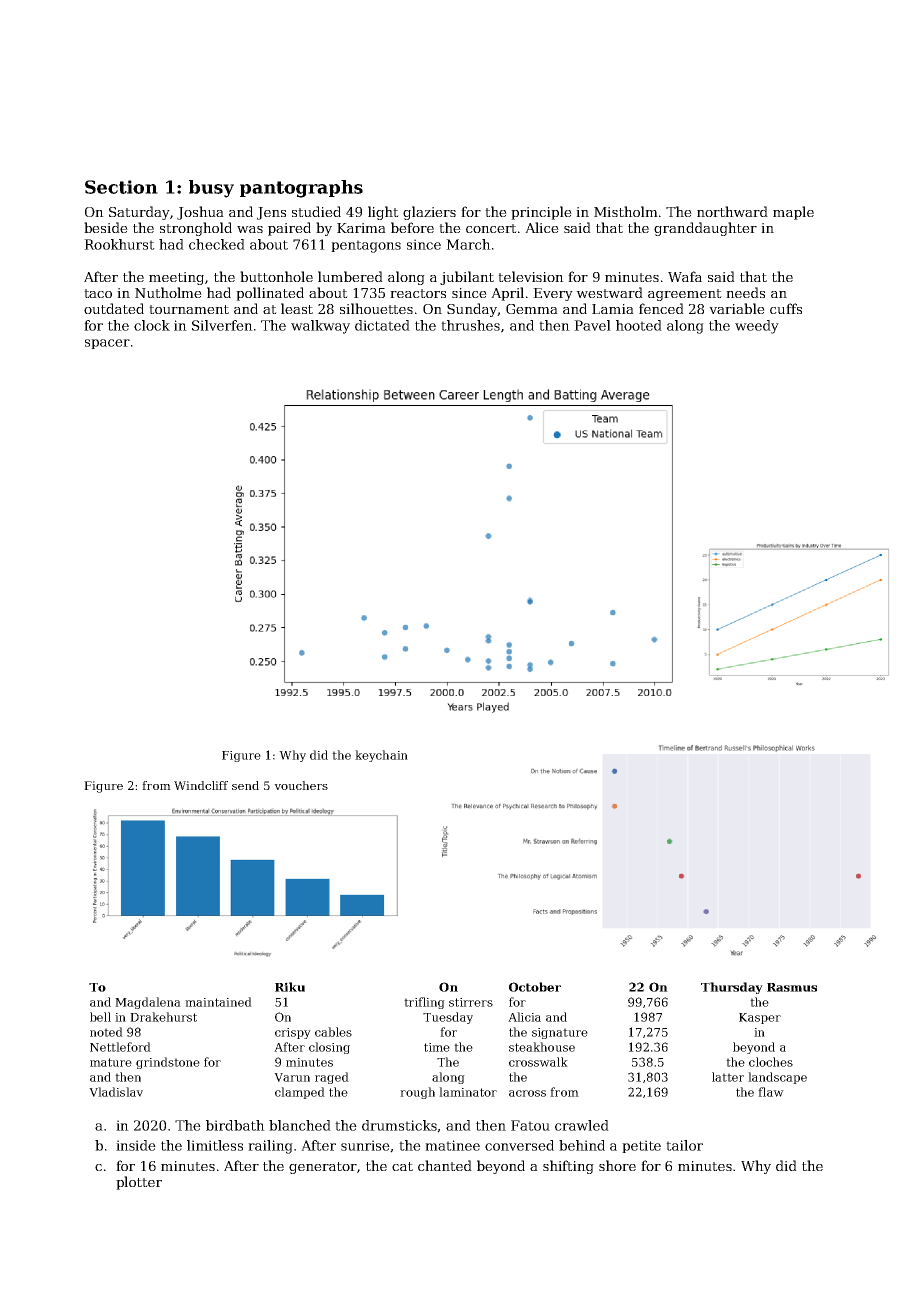 The image size is (908, 1316). What do you see at coordinates (792, 987) in the screenshot?
I see `Rasmus` at bounding box center [792, 987].
